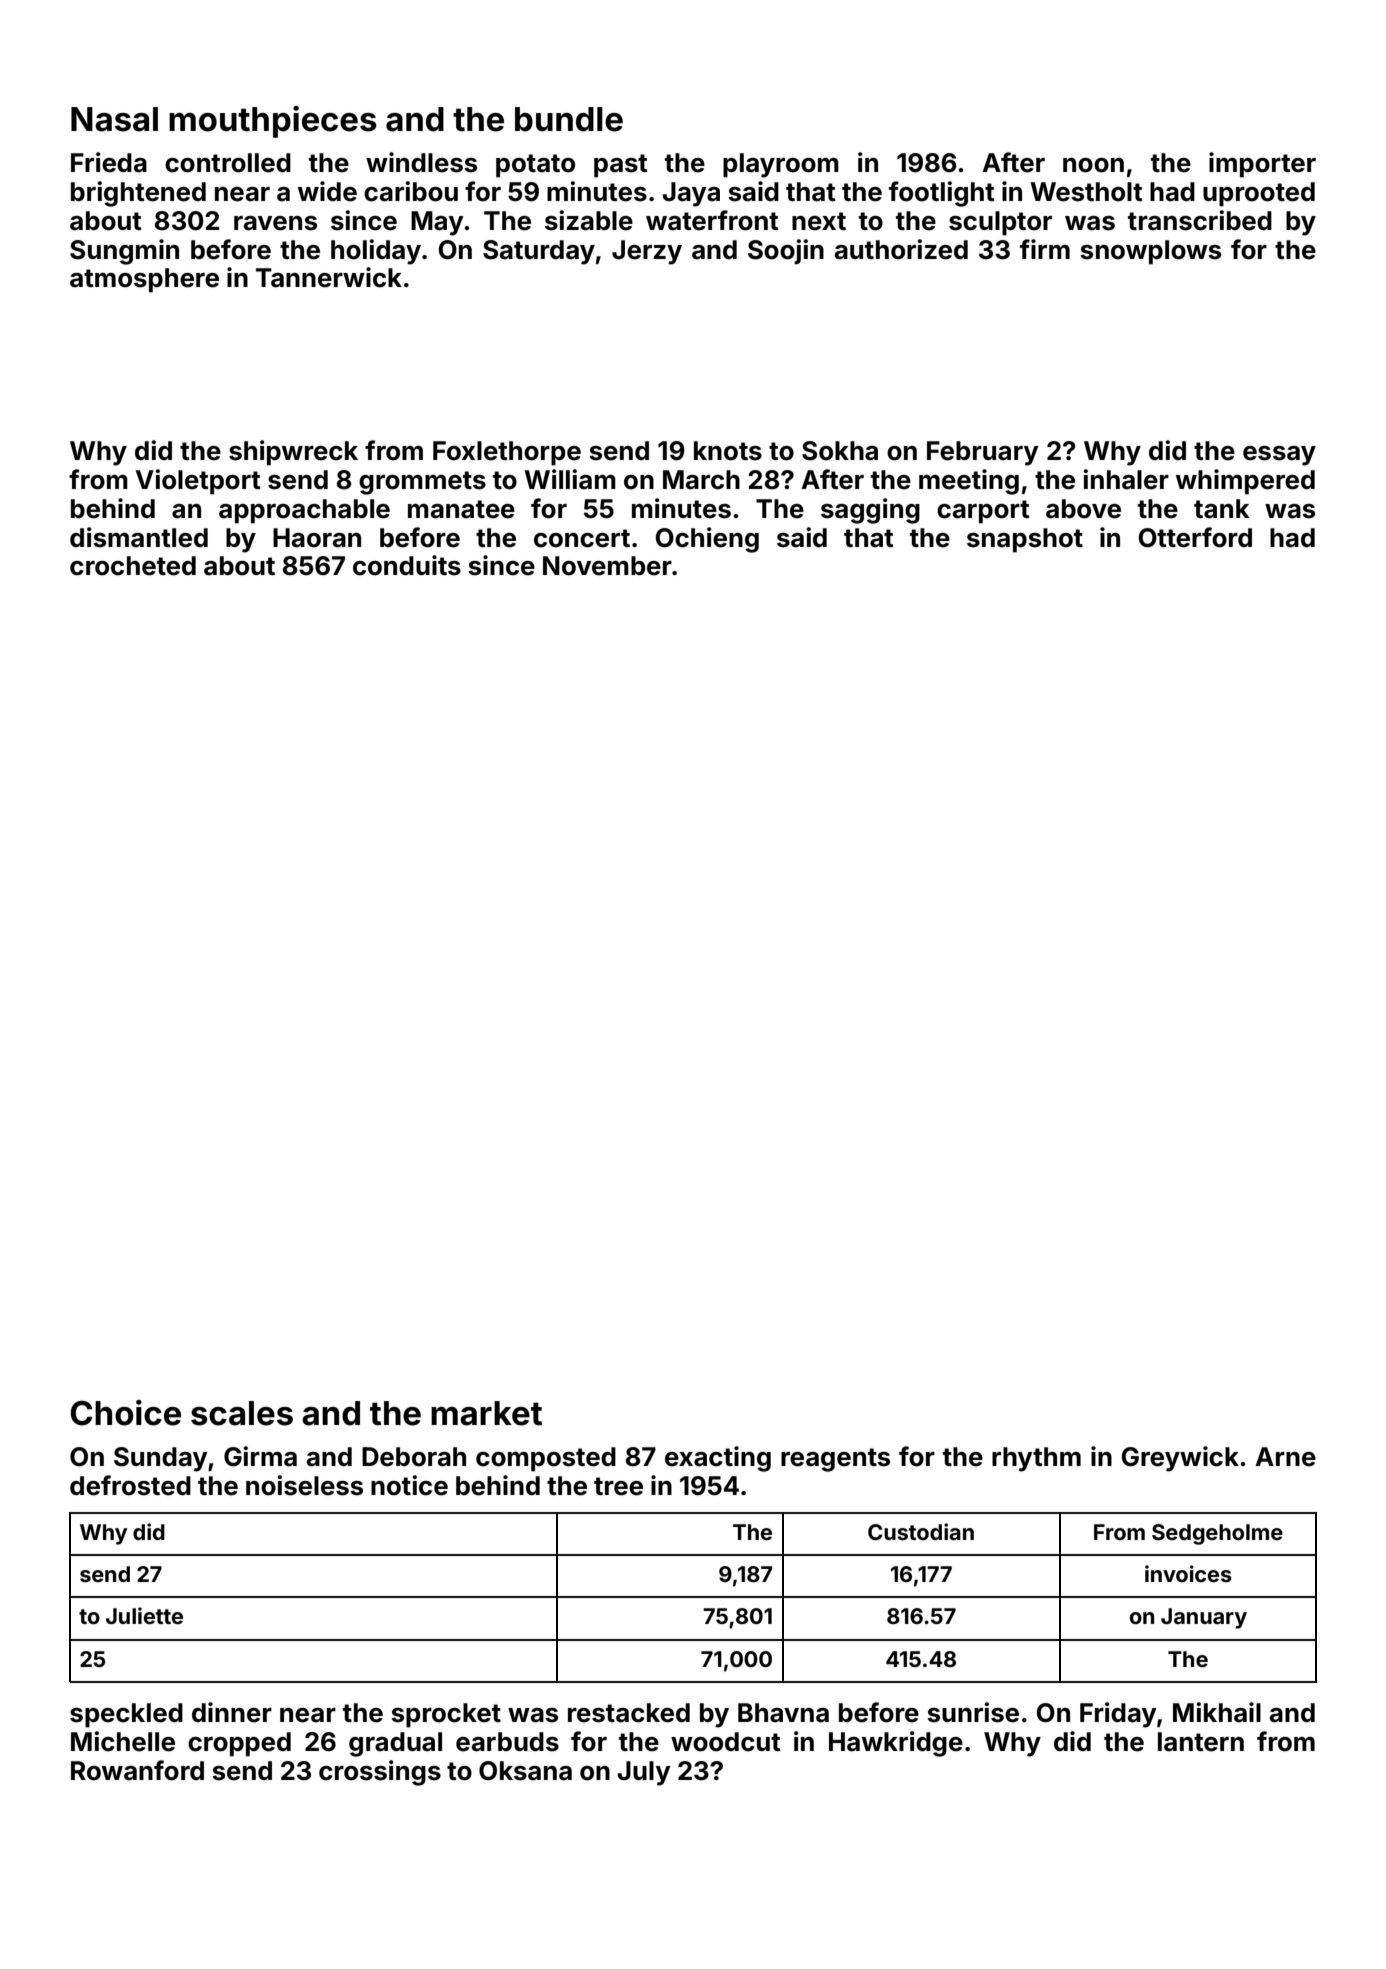 The image size is (1386, 1969). I want to click on November, so click(607, 566).
